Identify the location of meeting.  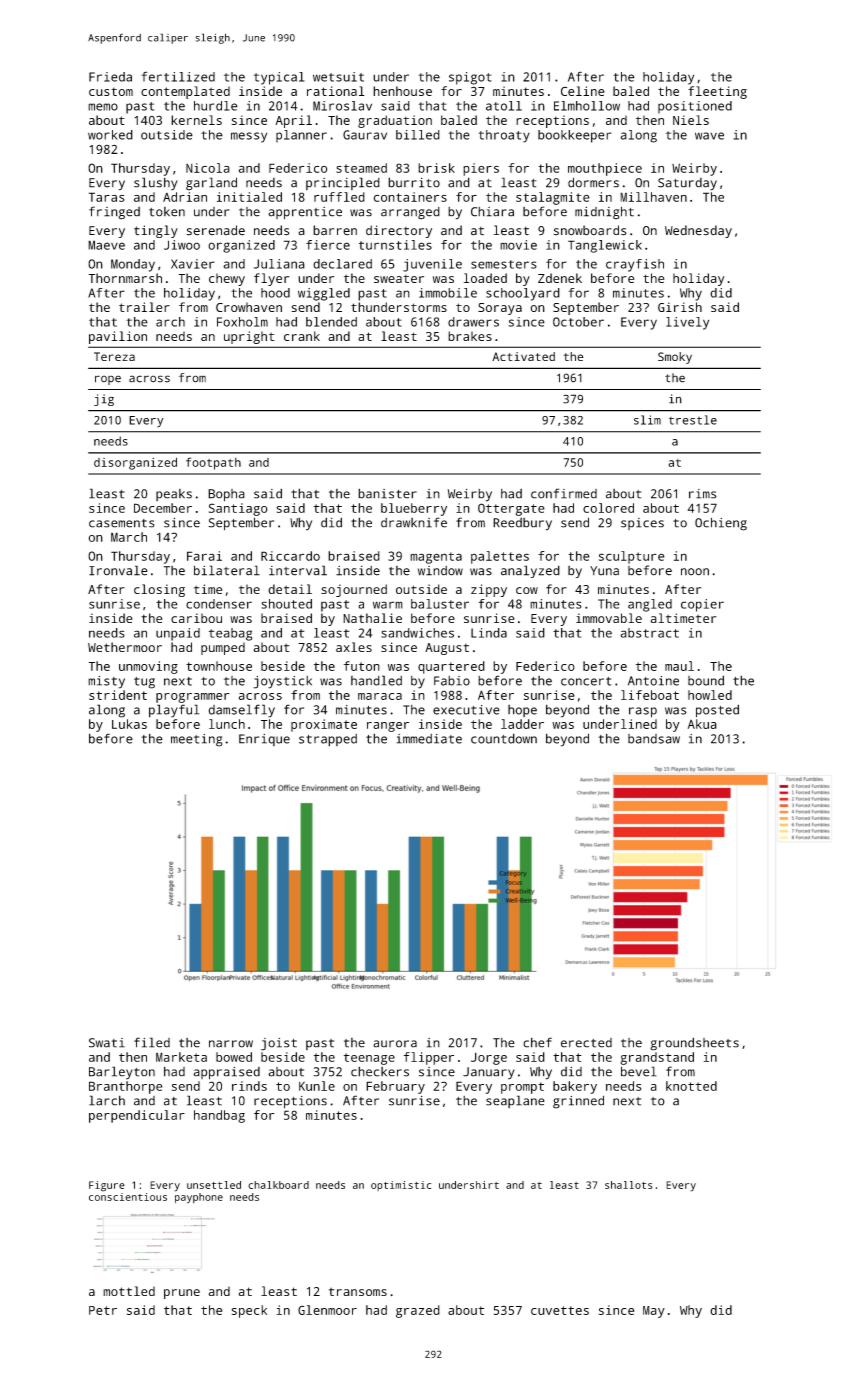
(196, 740).
